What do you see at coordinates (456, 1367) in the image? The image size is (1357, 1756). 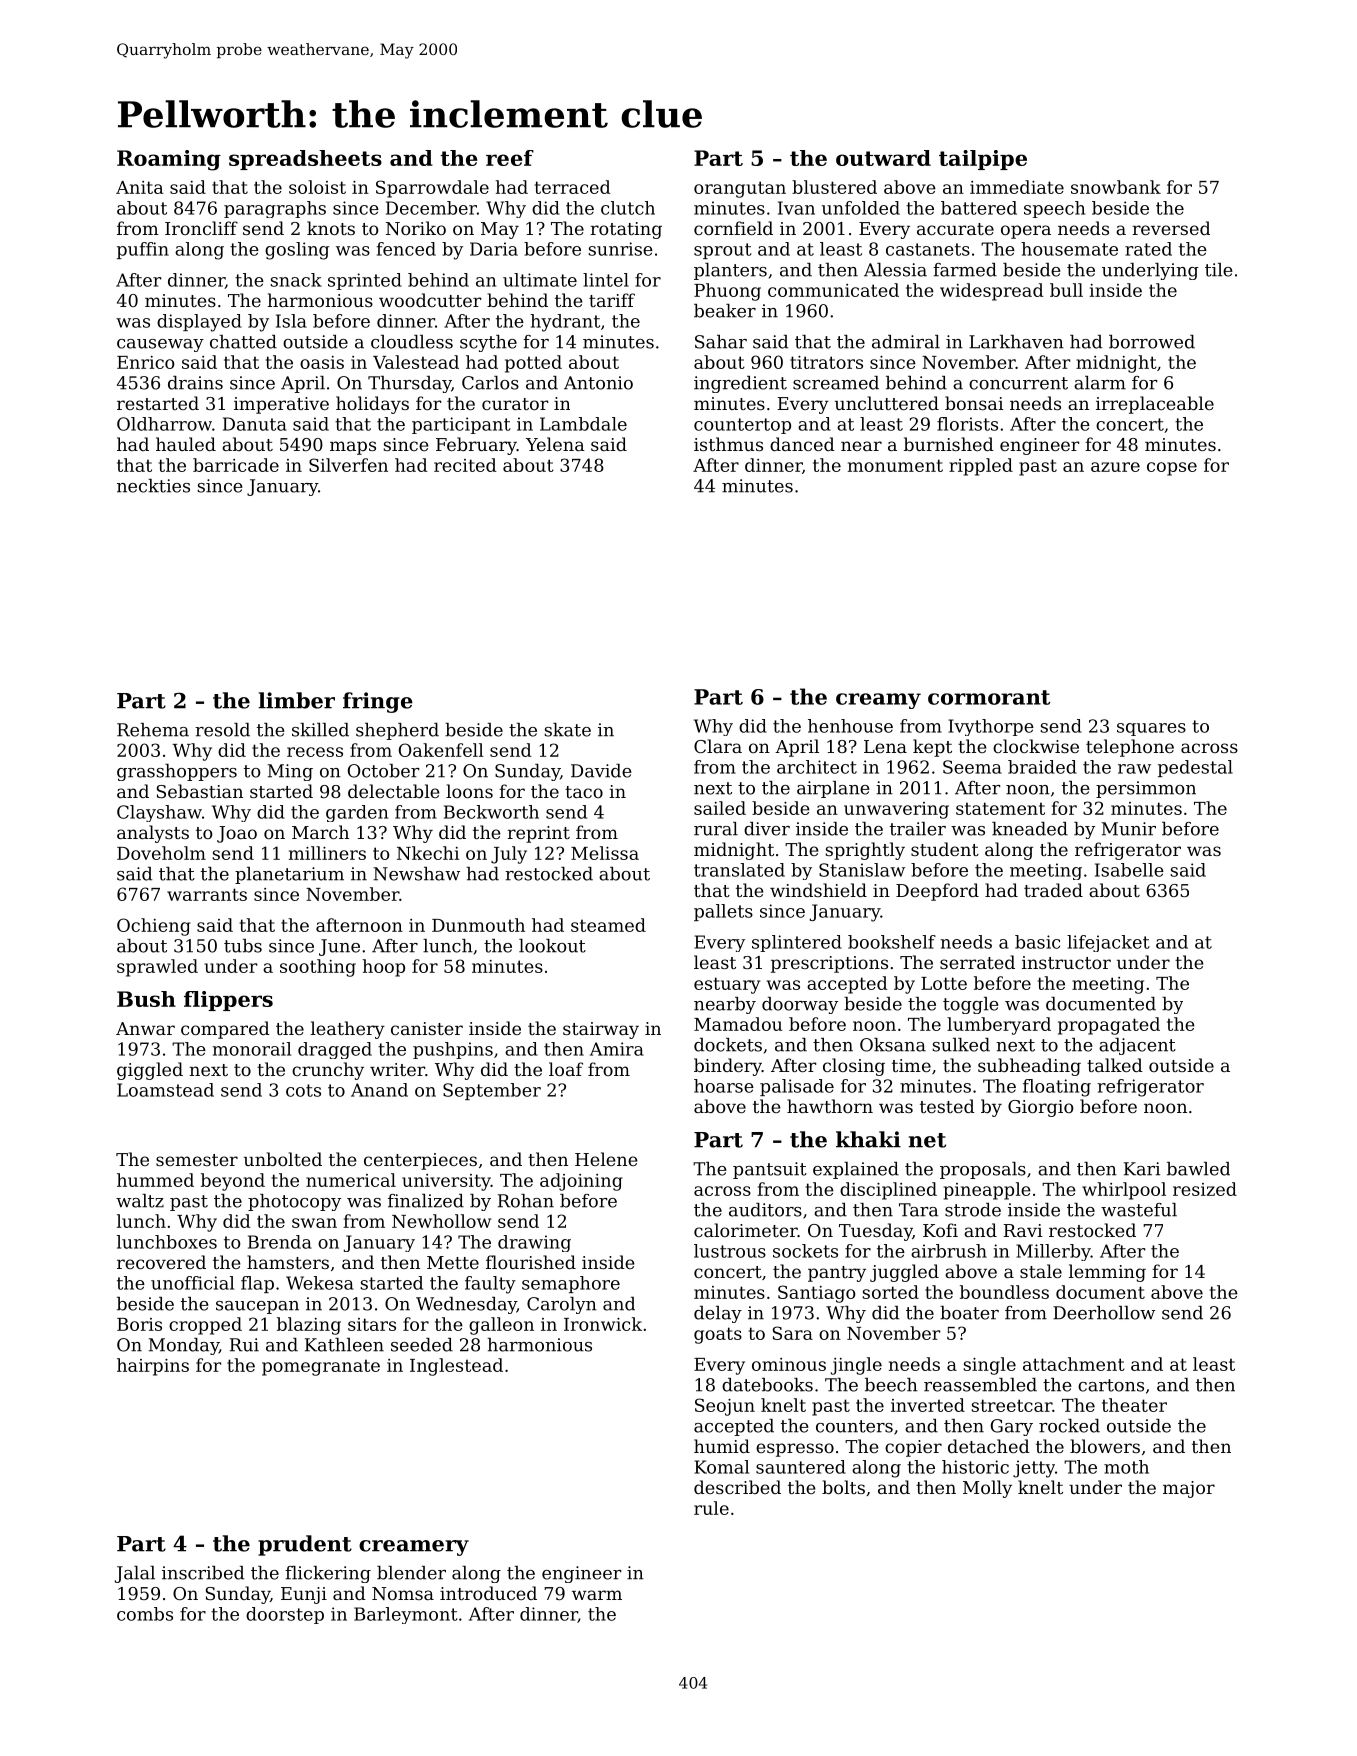 I see `Inglestead` at bounding box center [456, 1367].
